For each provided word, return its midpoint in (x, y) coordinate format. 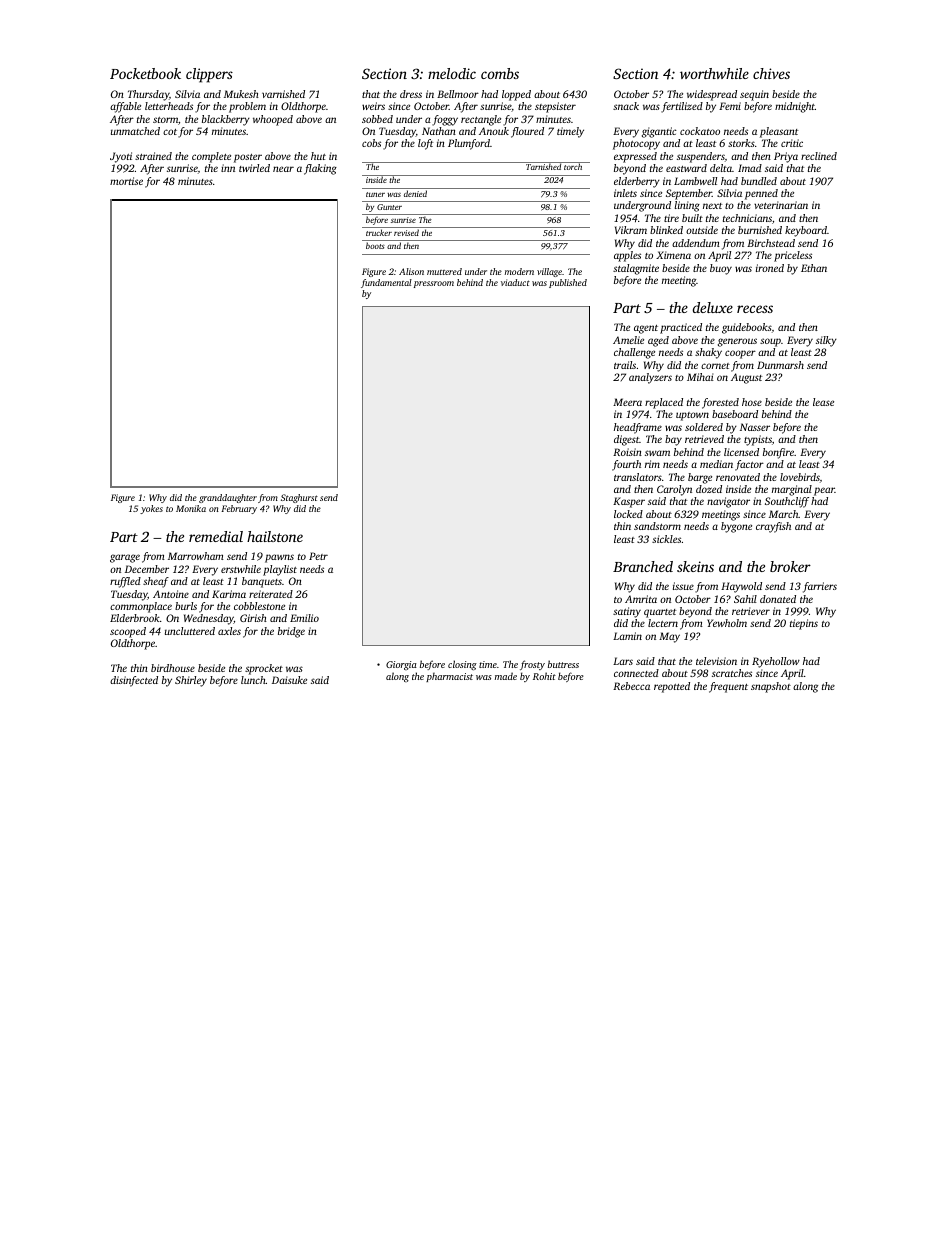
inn (228, 168)
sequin (754, 95)
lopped (516, 95)
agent (646, 329)
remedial (216, 536)
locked (628, 514)
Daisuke (289, 680)
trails (625, 365)
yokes (151, 509)
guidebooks (747, 328)
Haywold (741, 587)
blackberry (226, 120)
